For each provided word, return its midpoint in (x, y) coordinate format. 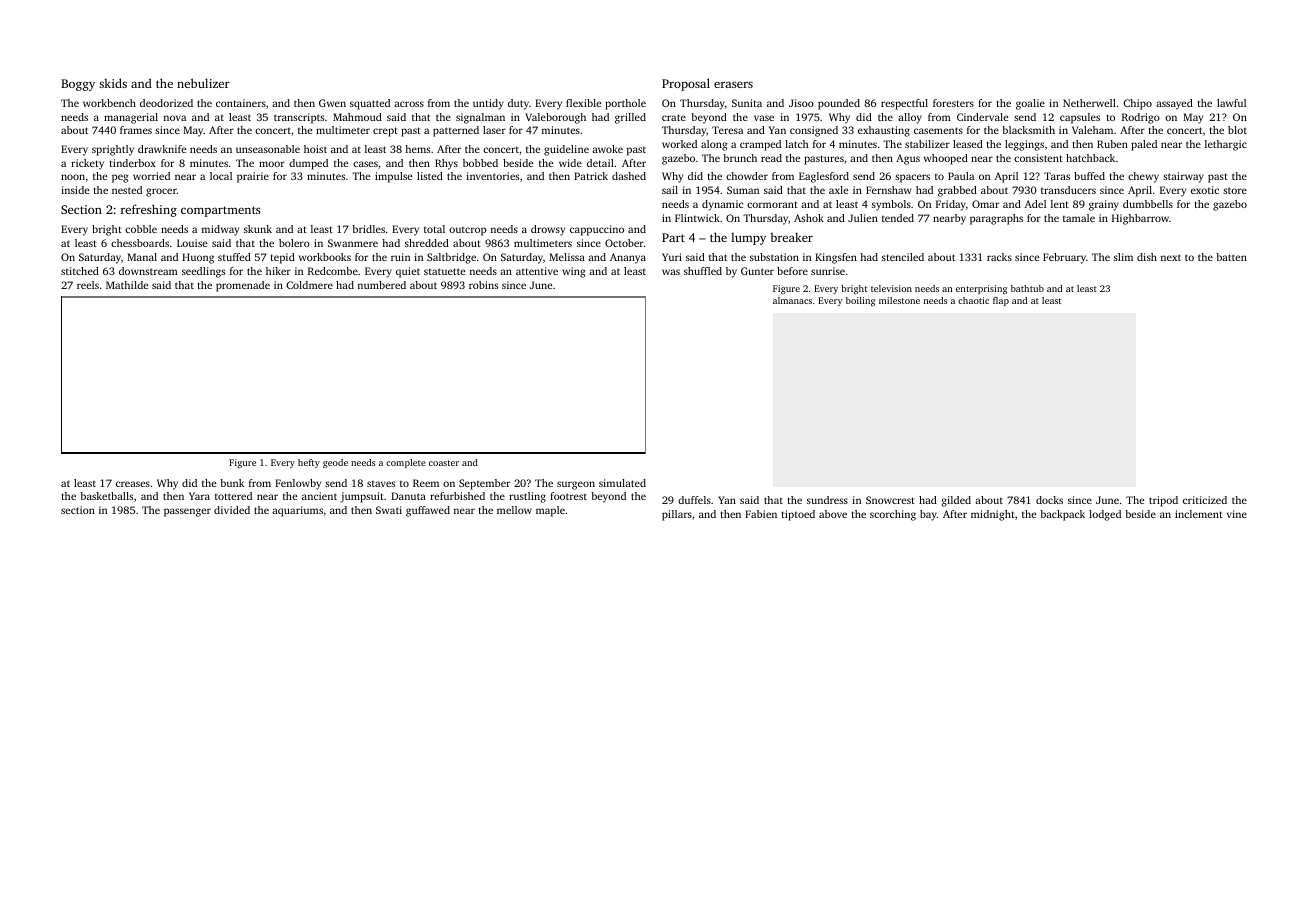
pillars (677, 515)
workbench (109, 103)
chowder (747, 176)
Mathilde (127, 285)
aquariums (297, 511)
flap (1001, 301)
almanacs (792, 300)
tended (898, 218)
